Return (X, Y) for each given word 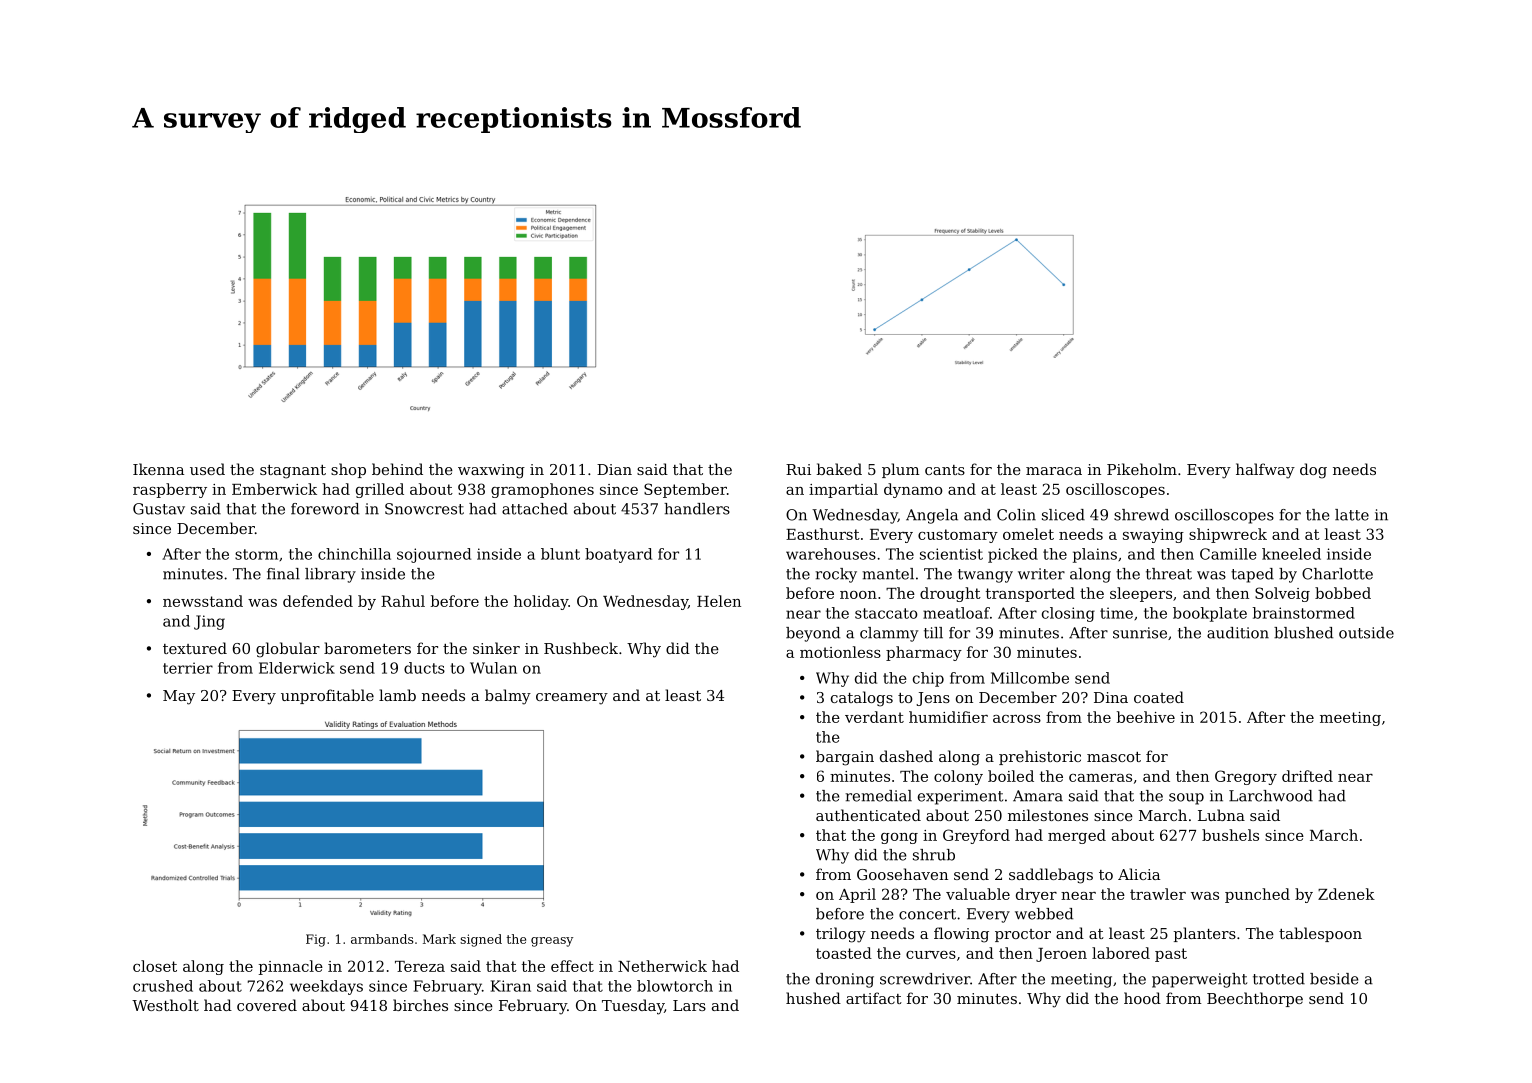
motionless (840, 652)
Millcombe (1030, 678)
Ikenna (158, 469)
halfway (1265, 471)
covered (267, 1005)
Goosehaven (902, 874)
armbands (382, 939)
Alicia (1139, 874)
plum (901, 470)
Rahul (403, 601)
